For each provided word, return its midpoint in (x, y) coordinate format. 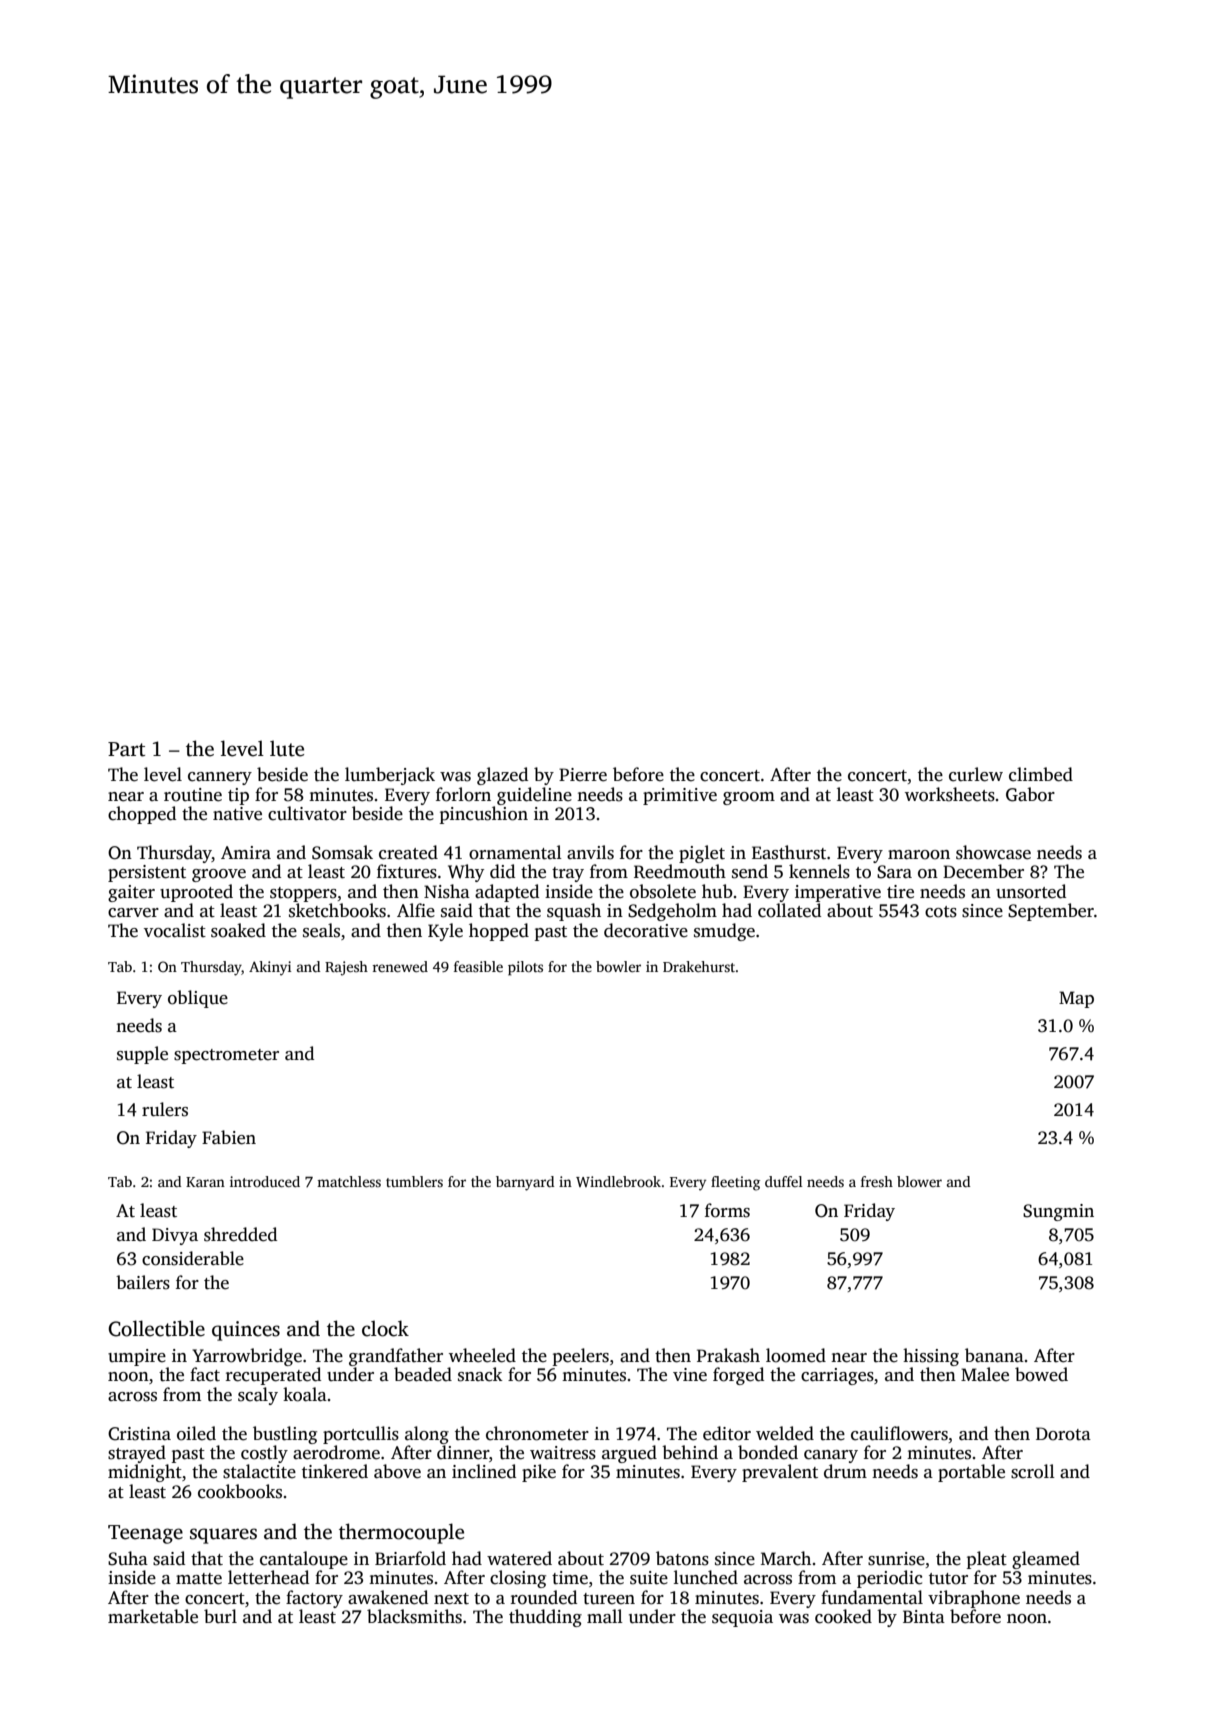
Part (126, 749)
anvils (590, 852)
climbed (1041, 774)
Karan (205, 1182)
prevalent (780, 1473)
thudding (545, 1618)
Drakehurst (699, 966)
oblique (198, 999)
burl (220, 1616)
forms (727, 1210)
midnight (145, 1473)
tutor (948, 1579)
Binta (924, 1617)
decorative (646, 930)
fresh (877, 1181)
